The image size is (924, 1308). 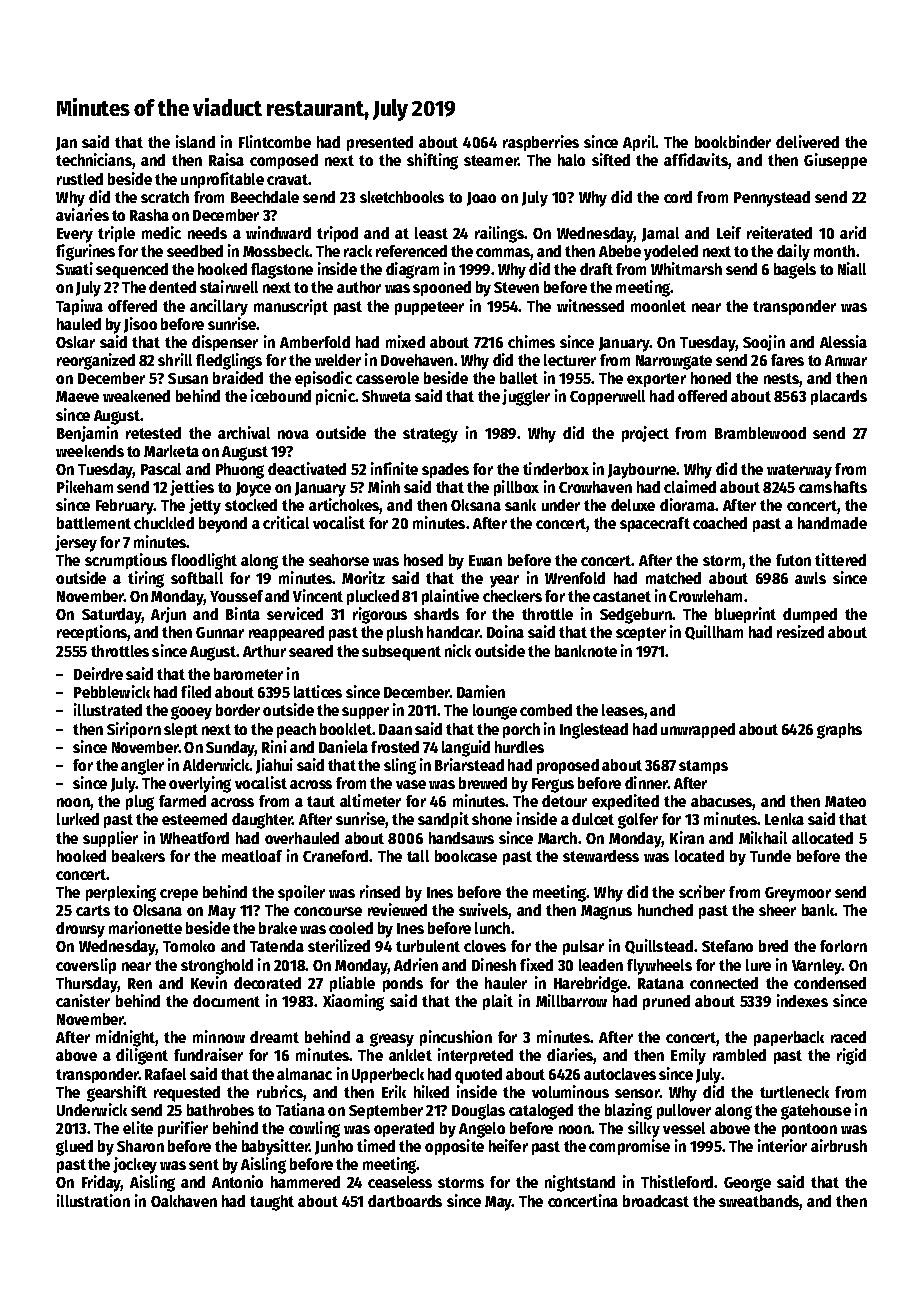 What do you see at coordinates (639, 143) in the document?
I see `April` at bounding box center [639, 143].
